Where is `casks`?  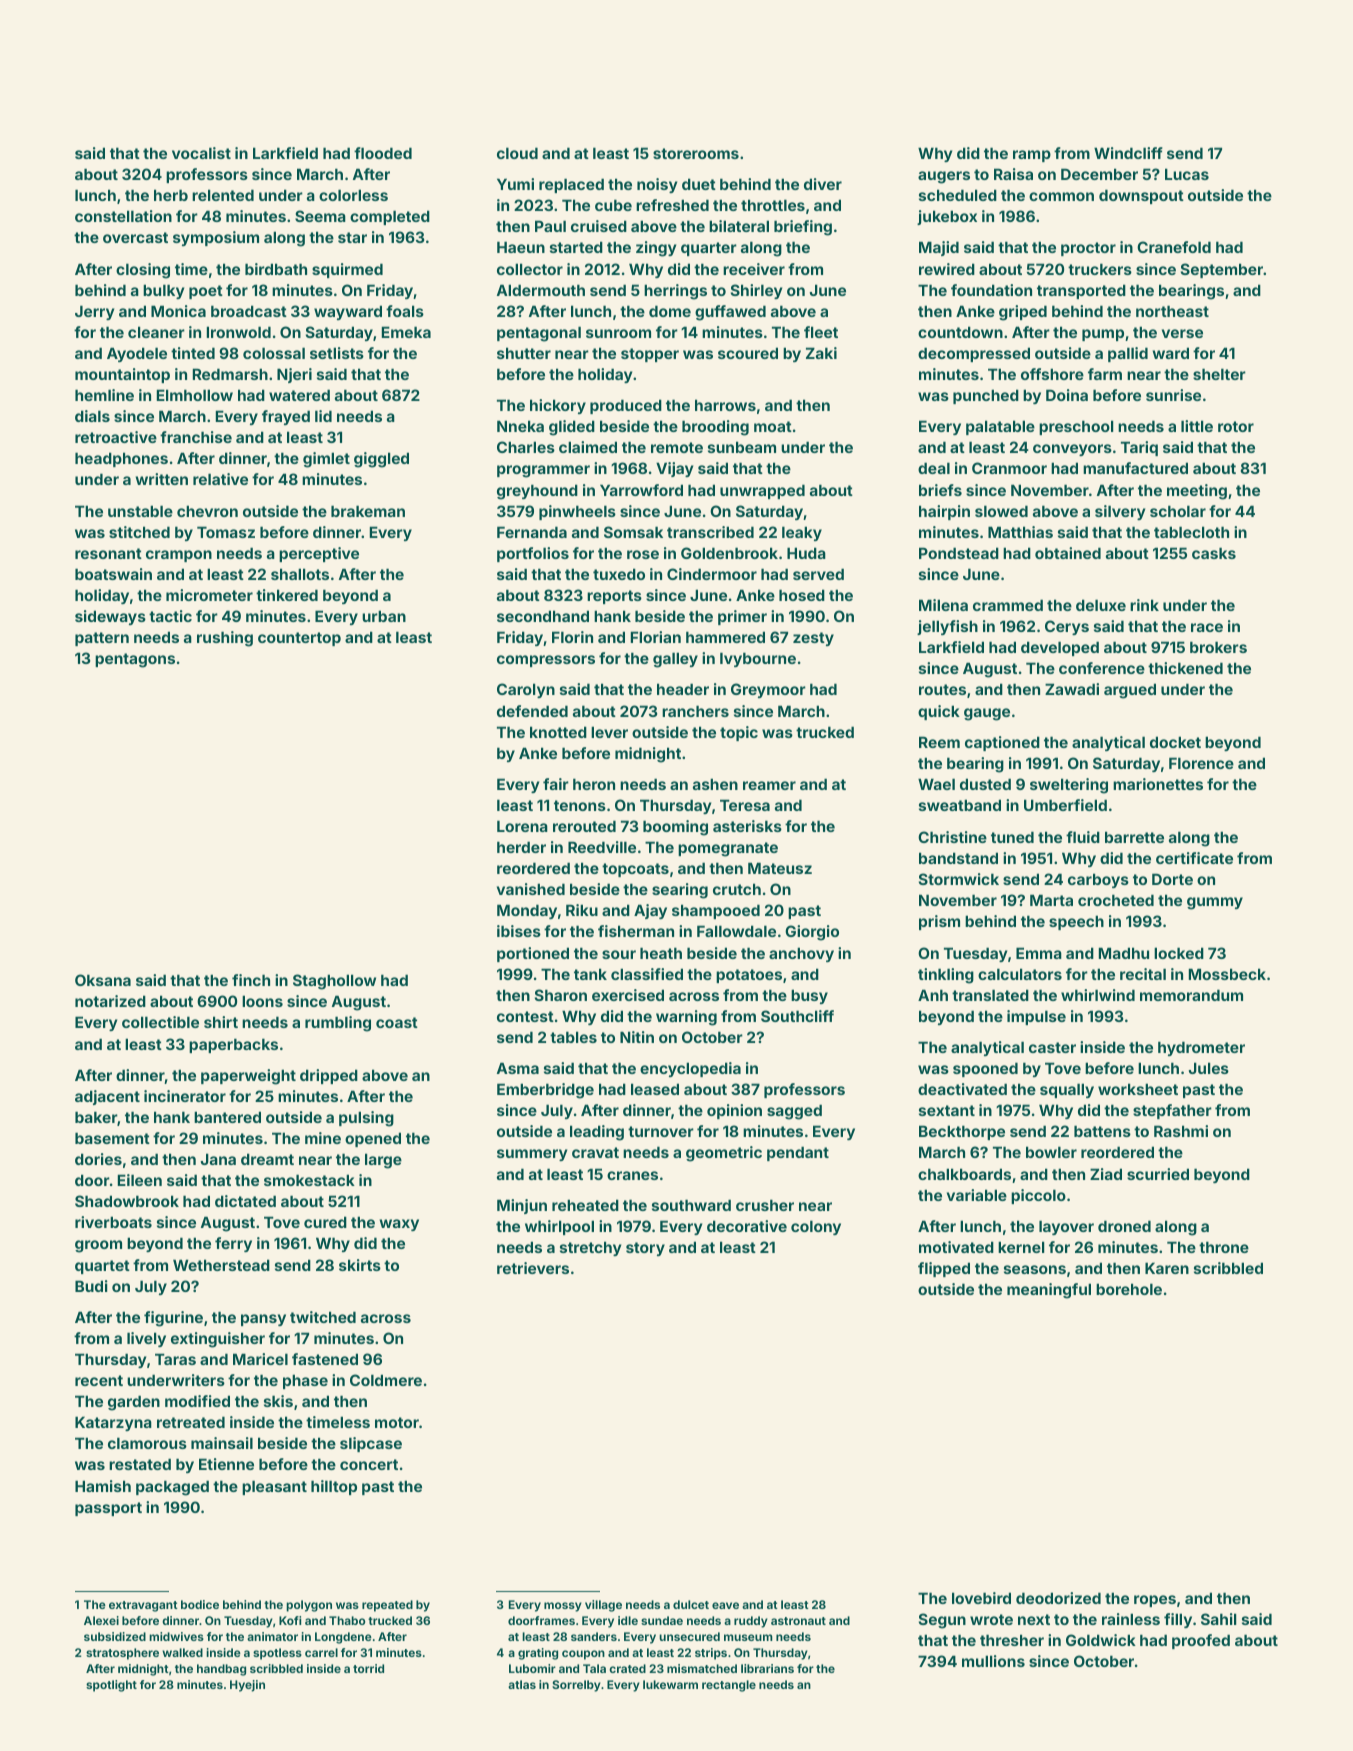
casks is located at coordinates (1214, 553).
